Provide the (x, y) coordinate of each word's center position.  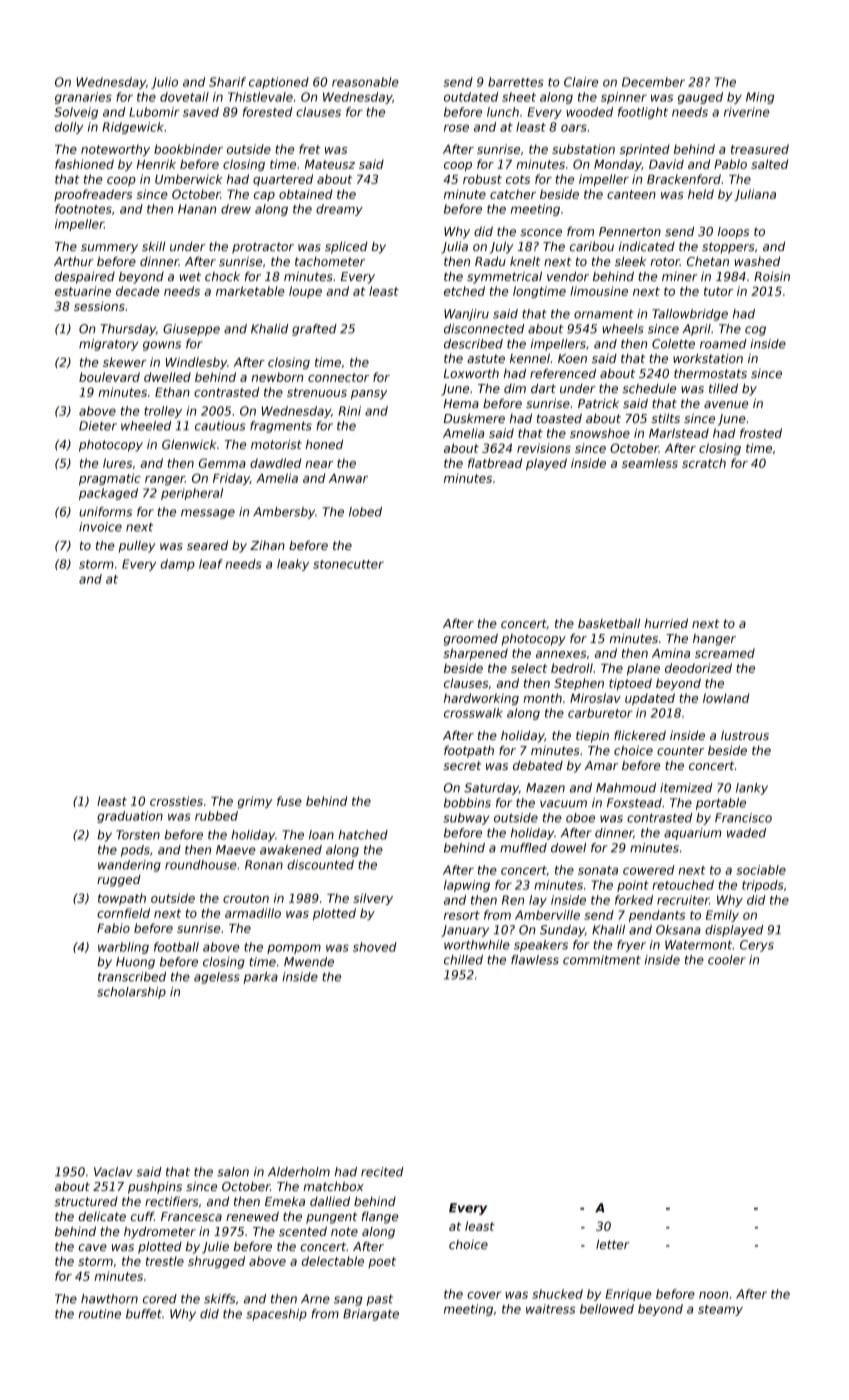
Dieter (98, 426)
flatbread (495, 463)
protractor (263, 248)
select (529, 668)
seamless (650, 463)
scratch (704, 463)
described (473, 344)
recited (382, 1172)
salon (233, 1172)
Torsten (138, 835)
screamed (725, 653)
